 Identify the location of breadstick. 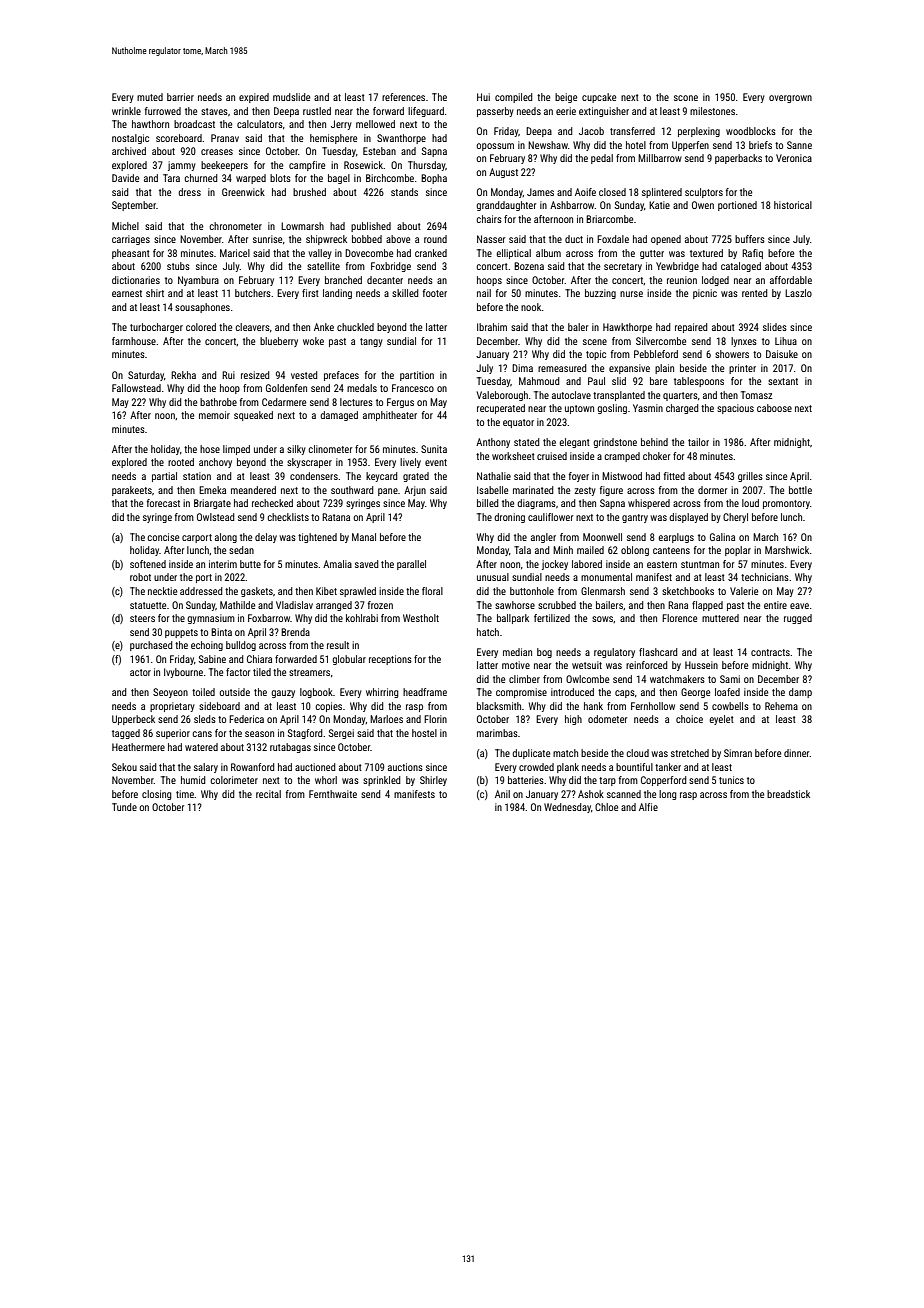
(788, 794).
